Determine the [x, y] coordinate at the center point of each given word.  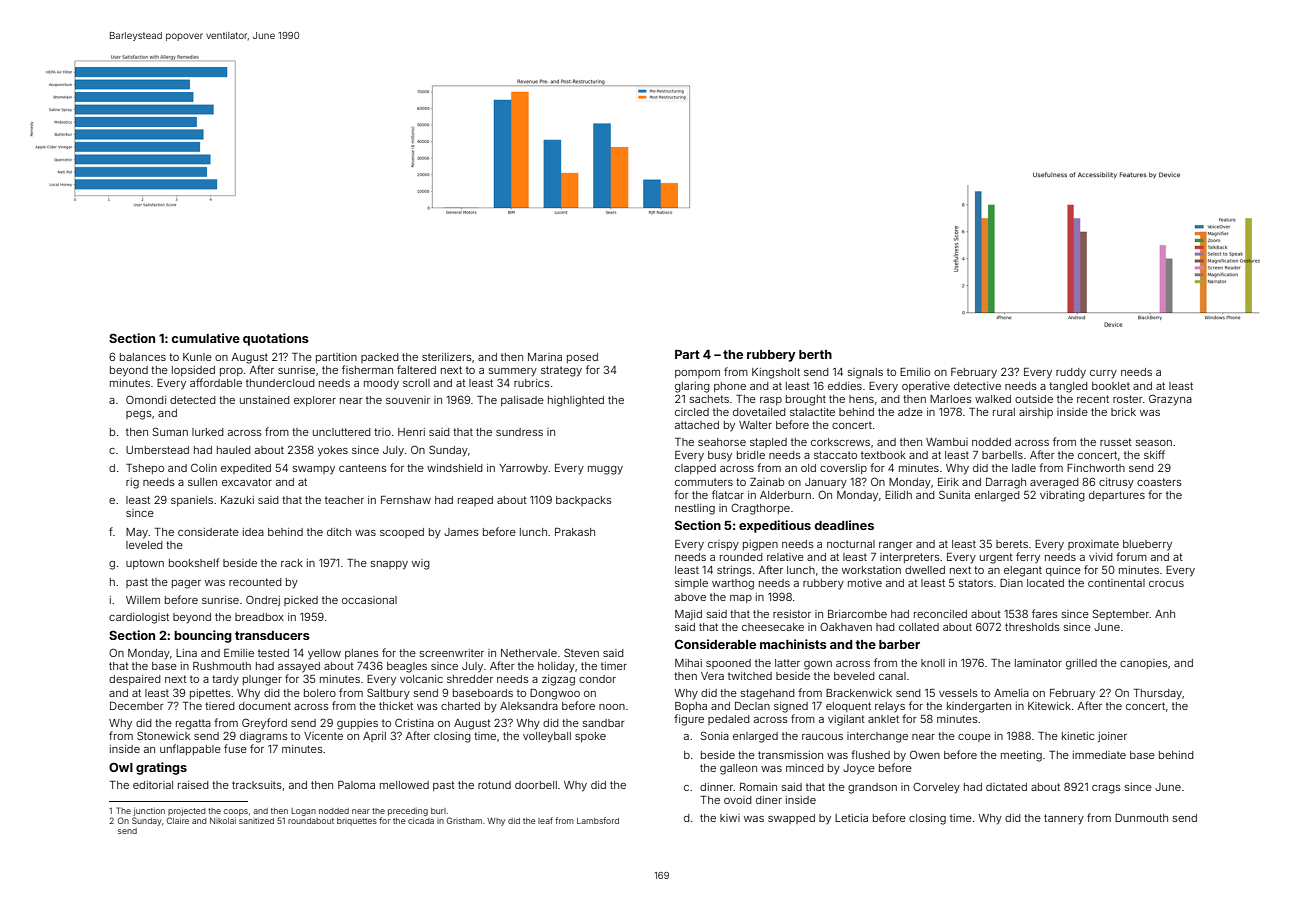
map [741, 599]
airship [1036, 413]
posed [582, 358]
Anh [1165, 614]
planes [362, 654]
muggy [605, 470]
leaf [545, 820]
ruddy [1071, 373]
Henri [411, 432]
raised [193, 785]
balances [143, 357]
